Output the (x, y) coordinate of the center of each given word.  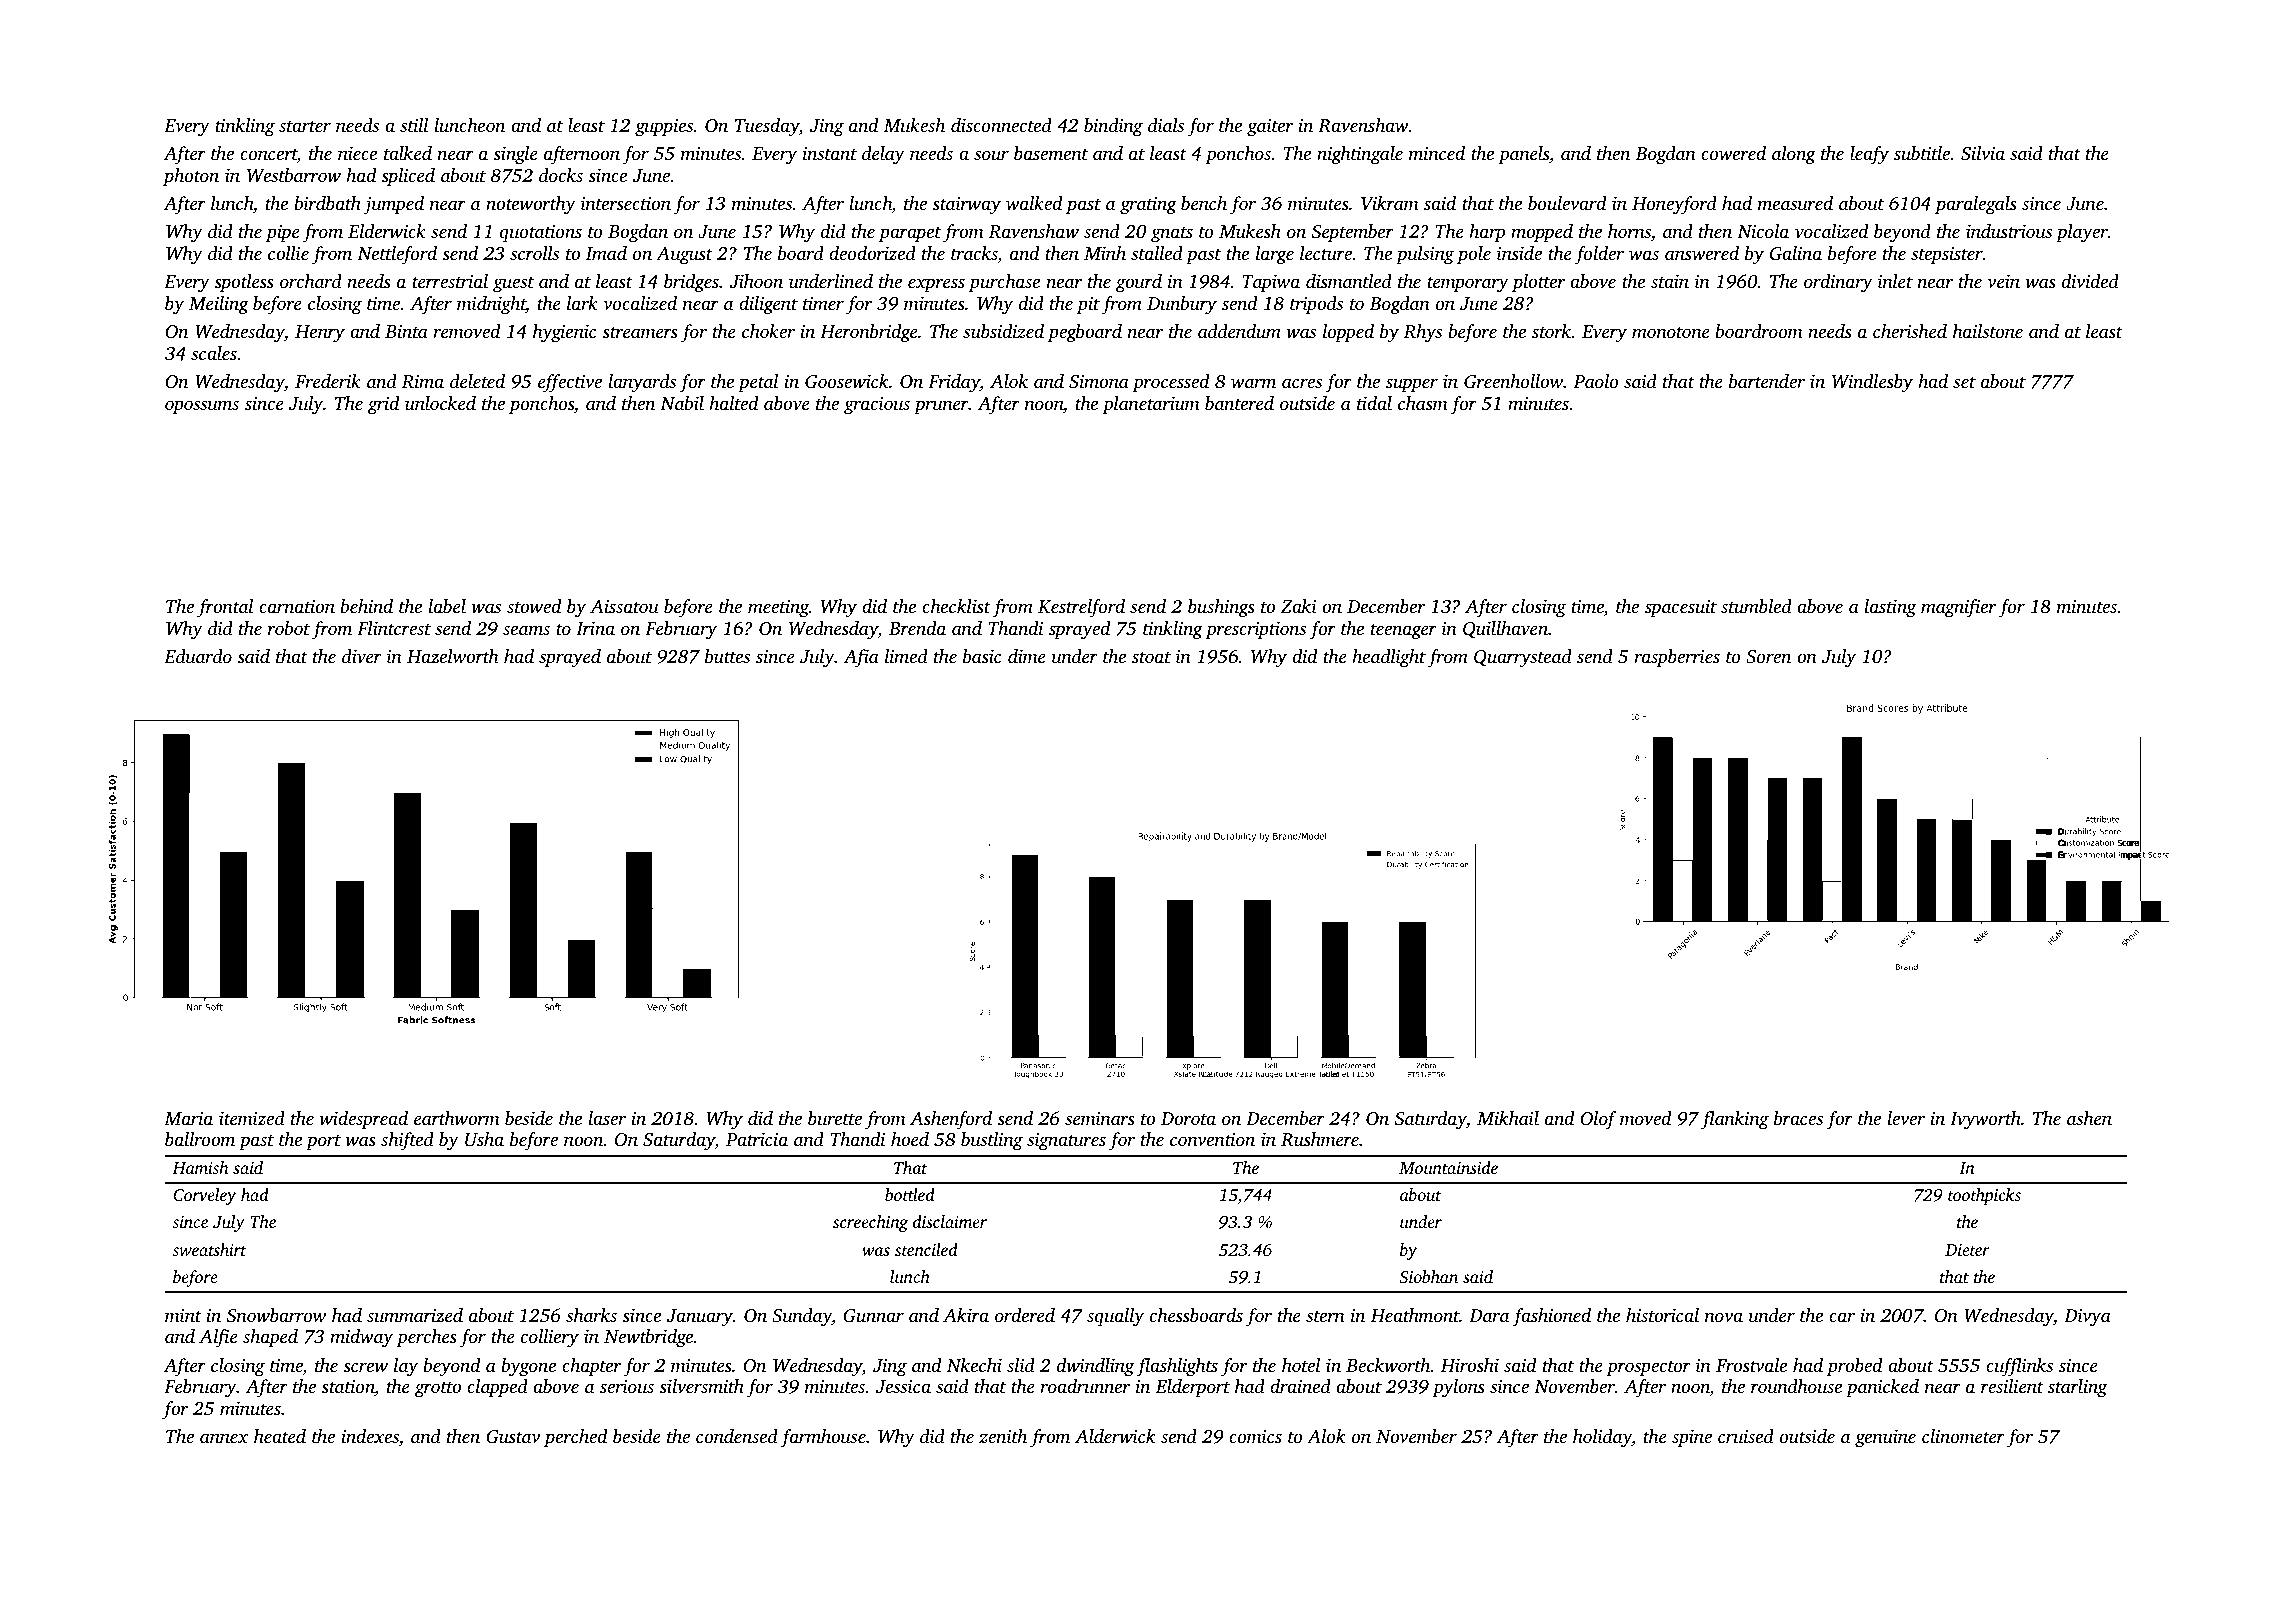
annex (224, 1438)
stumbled (1756, 606)
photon (191, 177)
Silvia (1983, 153)
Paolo (1596, 381)
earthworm (457, 1118)
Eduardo (198, 656)
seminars (1100, 1118)
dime (1027, 656)
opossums (202, 407)
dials (1166, 125)
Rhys (1423, 333)
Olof (1598, 1120)
